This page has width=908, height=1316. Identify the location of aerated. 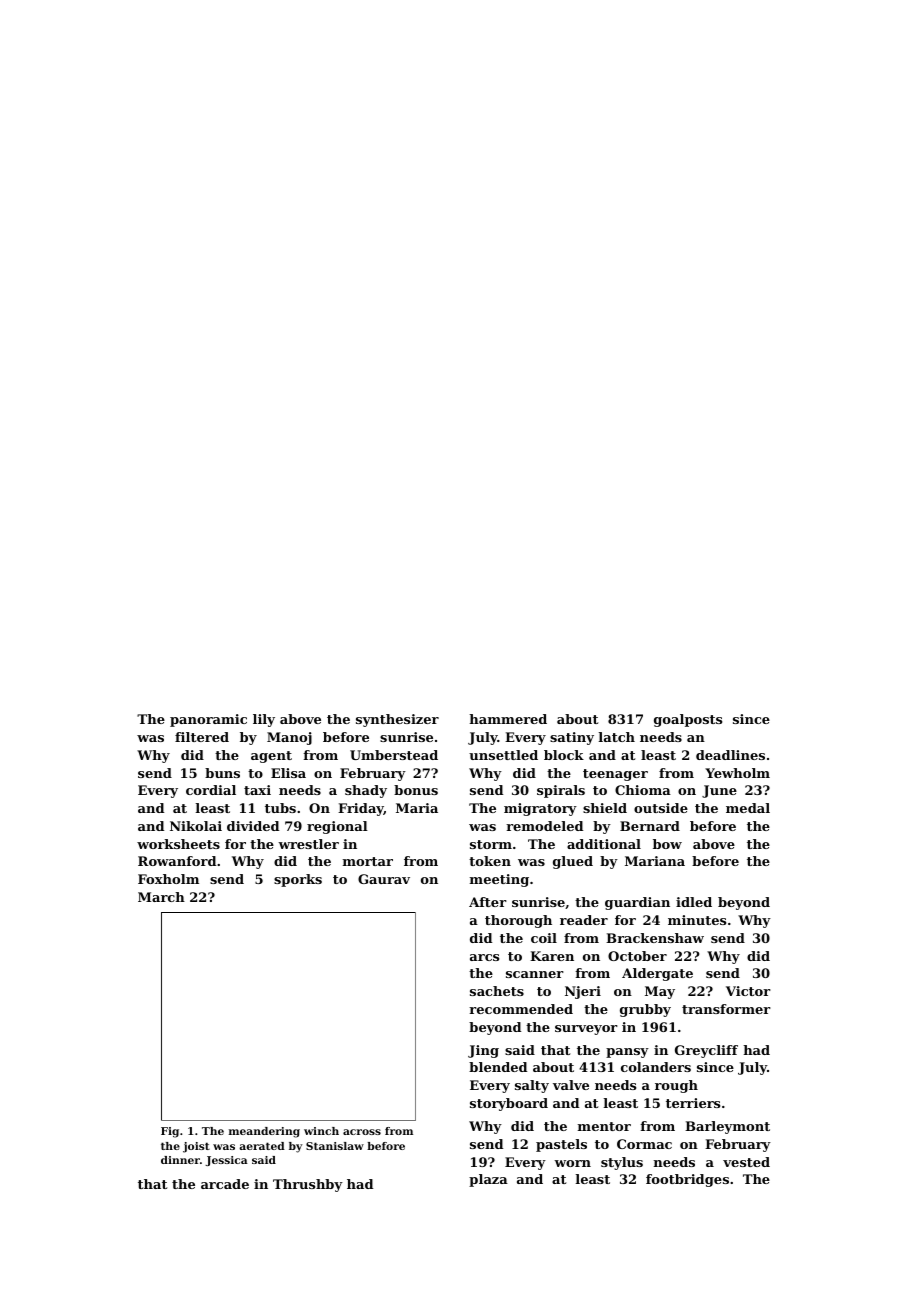
(262, 1146).
